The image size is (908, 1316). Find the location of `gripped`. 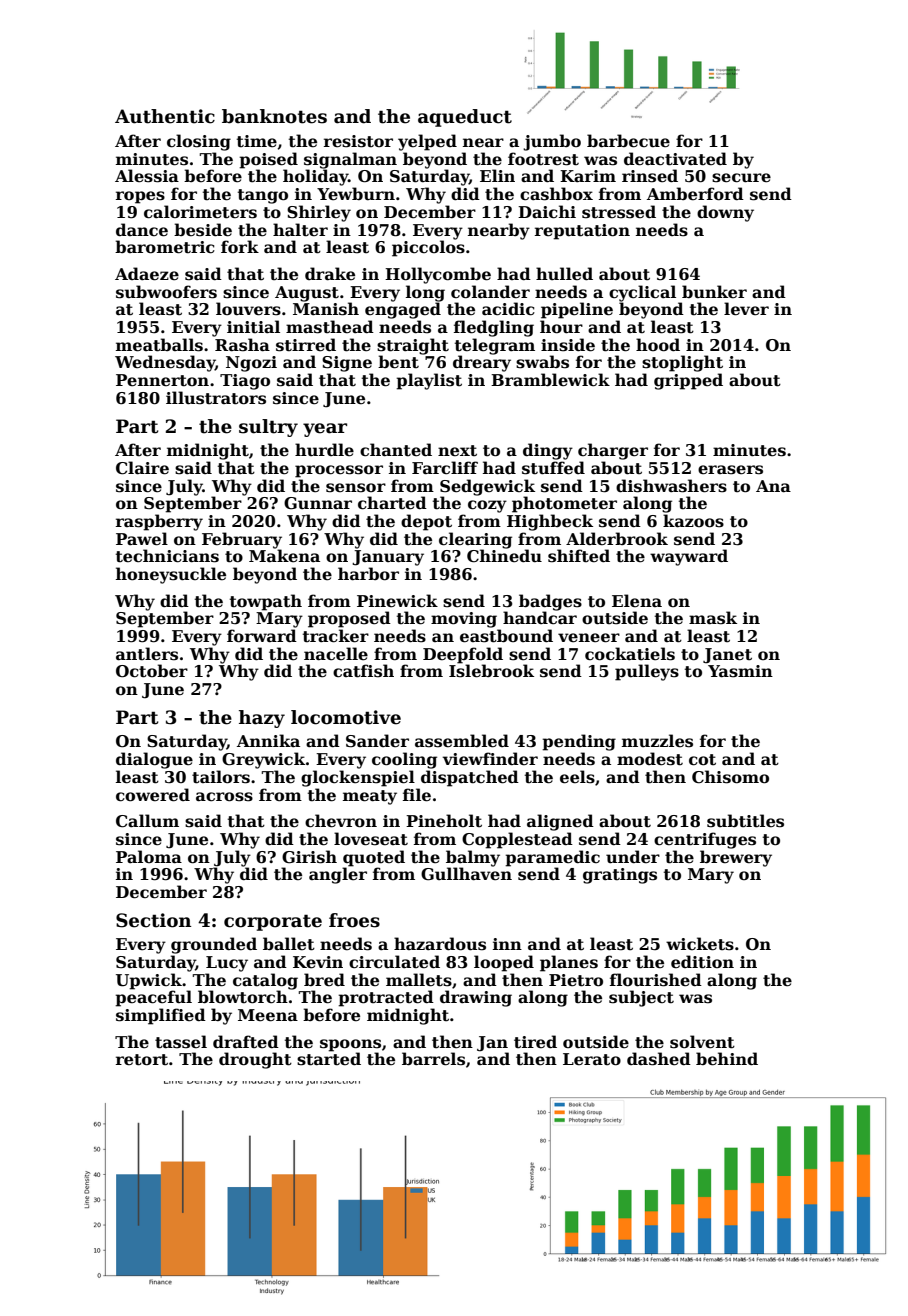

gripped is located at coordinates (688, 381).
